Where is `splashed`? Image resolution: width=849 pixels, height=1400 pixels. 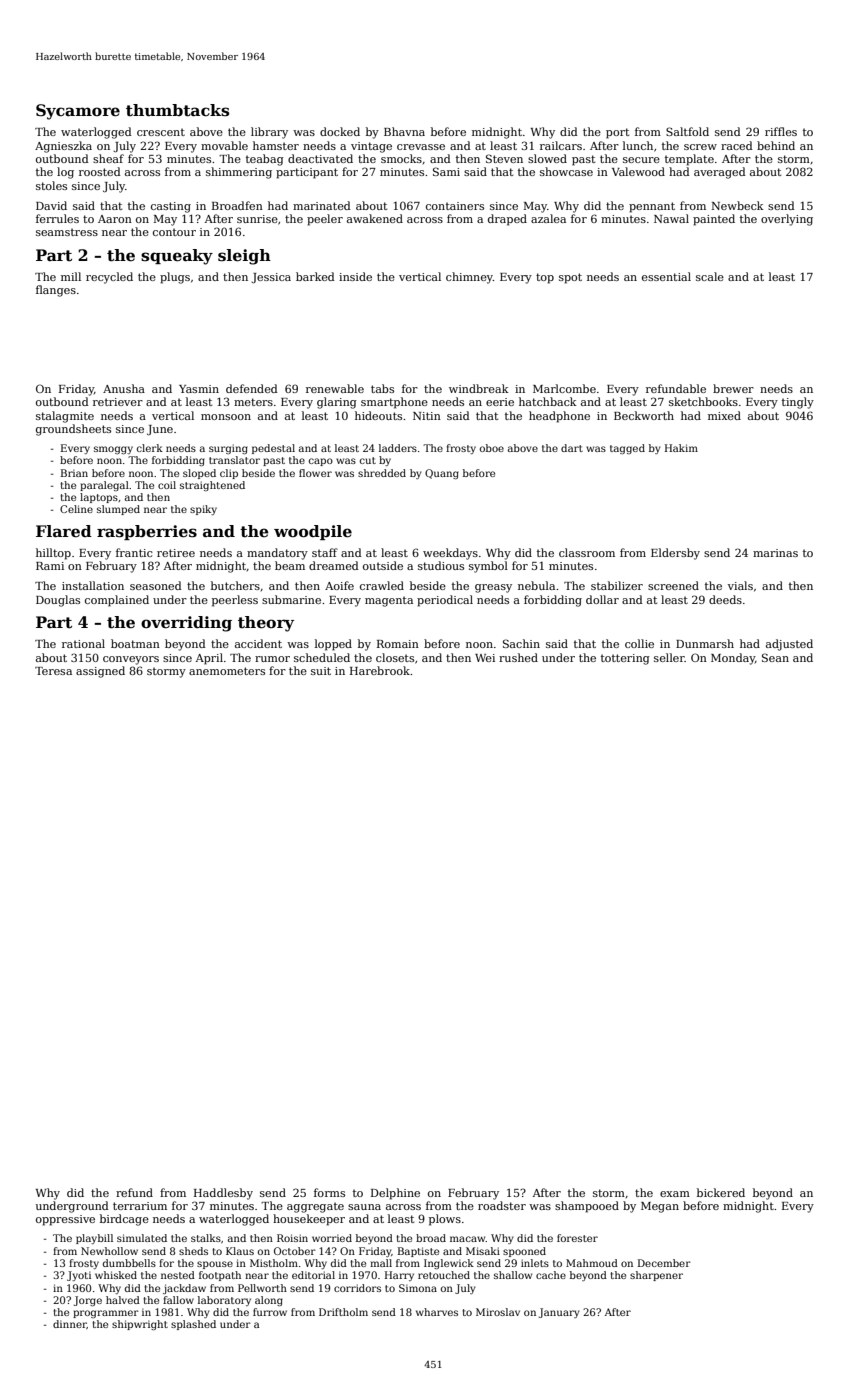 splashed is located at coordinates (193, 1325).
